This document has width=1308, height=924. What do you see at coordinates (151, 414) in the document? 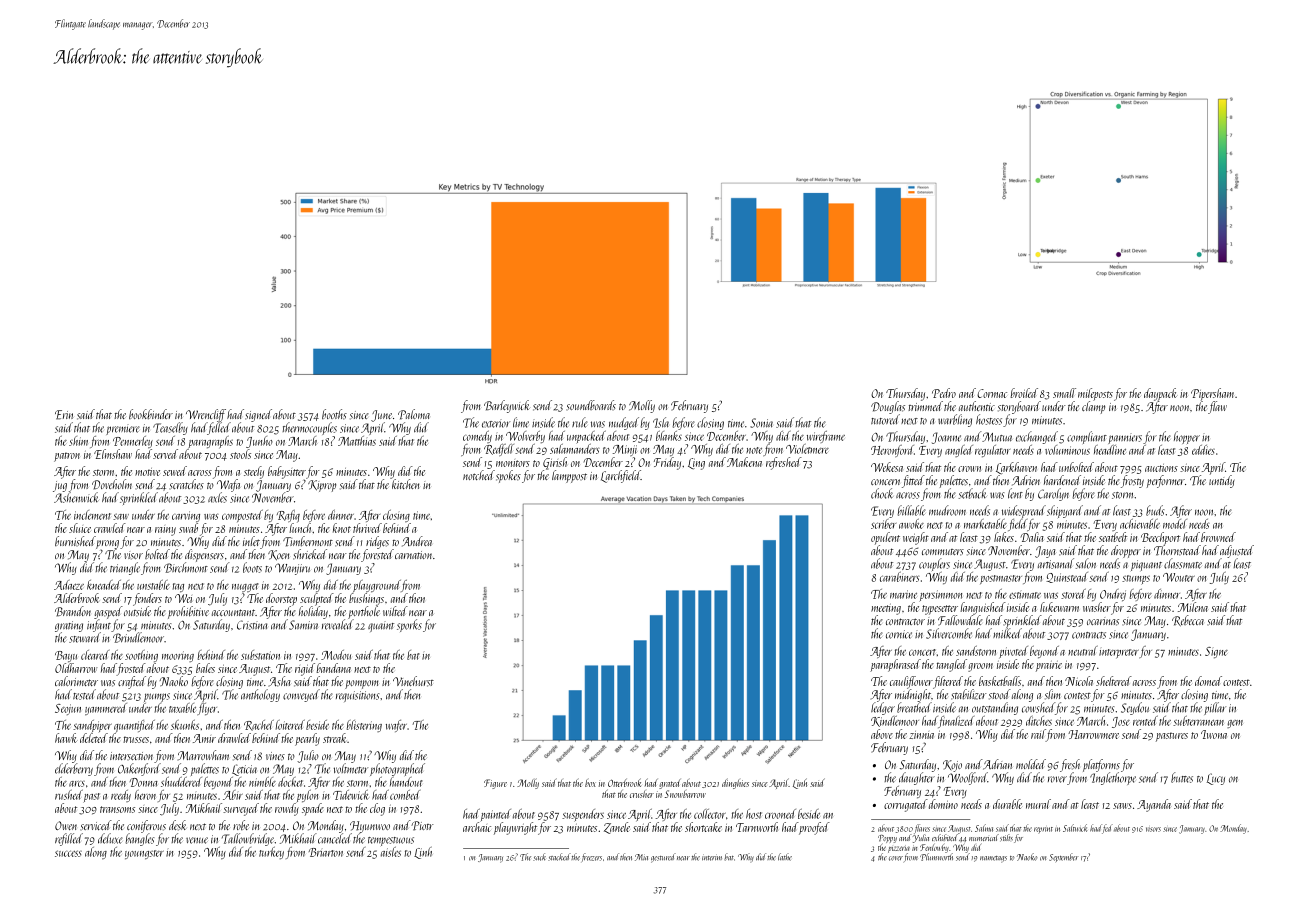
I see `bookbinder` at bounding box center [151, 414].
